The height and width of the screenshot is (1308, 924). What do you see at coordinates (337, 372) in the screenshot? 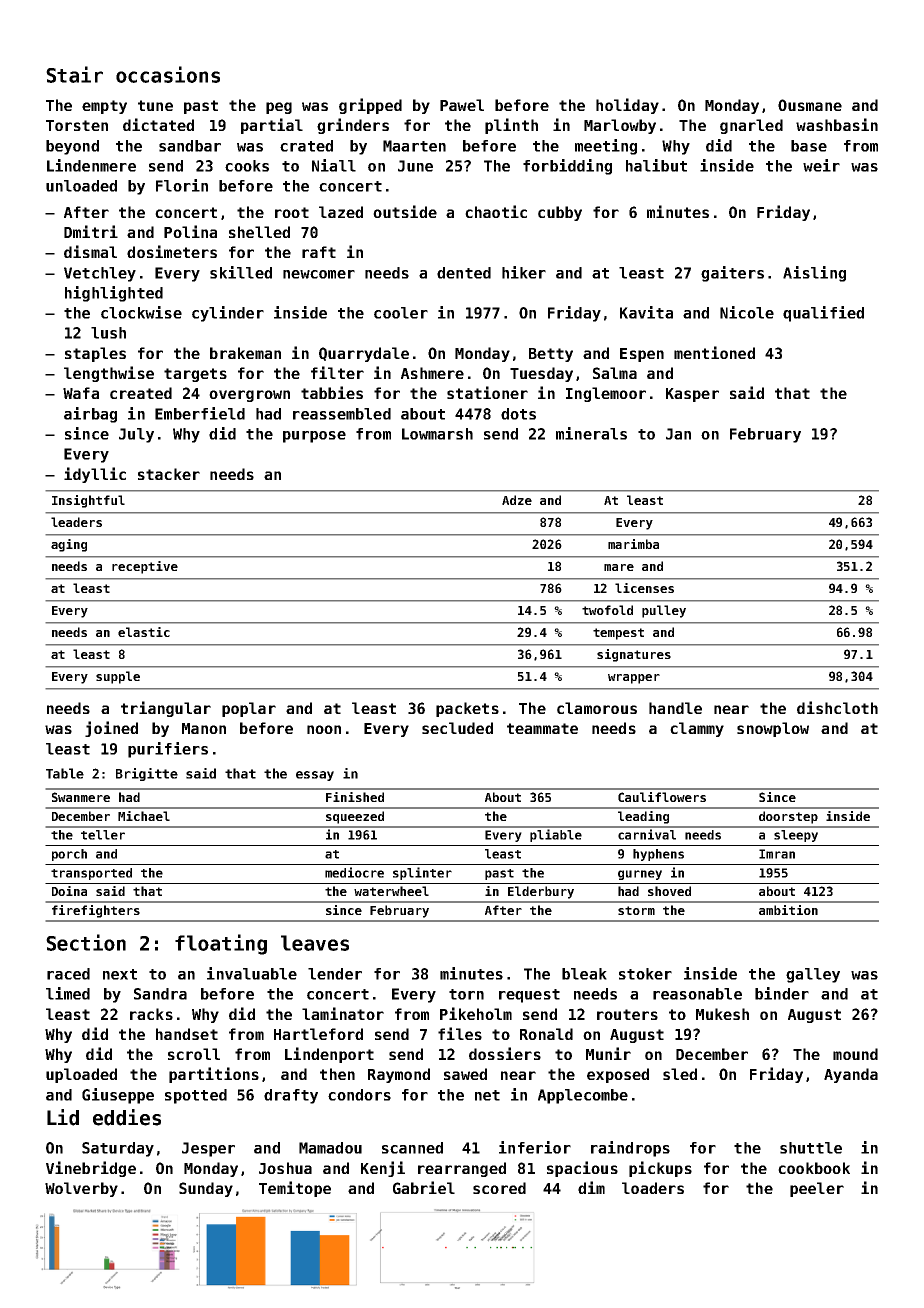
I see `filter` at bounding box center [337, 372].
